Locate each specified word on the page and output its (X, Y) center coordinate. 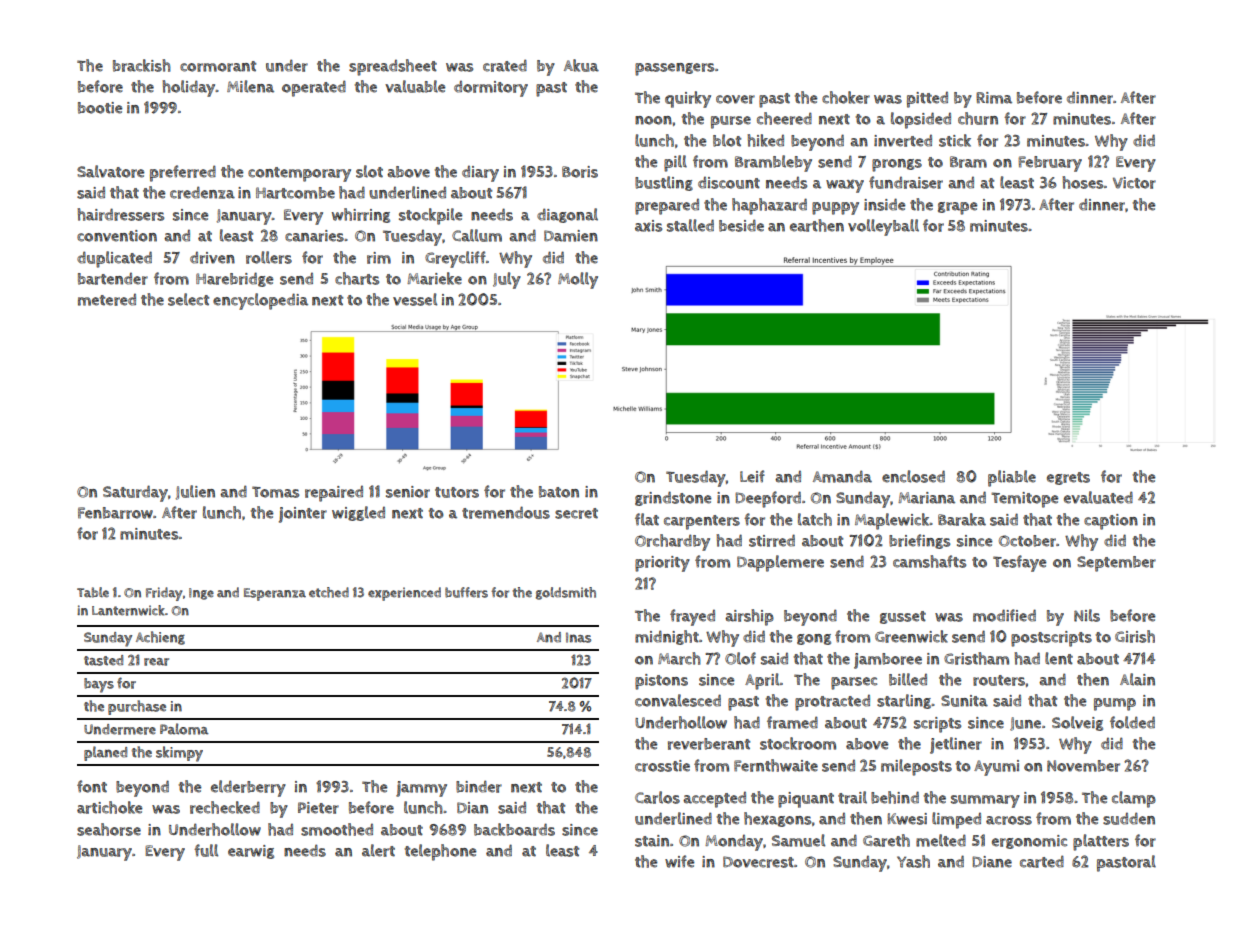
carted (1042, 861)
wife (679, 861)
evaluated (1098, 497)
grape (957, 208)
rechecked (225, 807)
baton (559, 492)
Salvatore (110, 171)
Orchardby (672, 542)
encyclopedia (260, 301)
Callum (477, 235)
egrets (1068, 478)
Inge (201, 594)
